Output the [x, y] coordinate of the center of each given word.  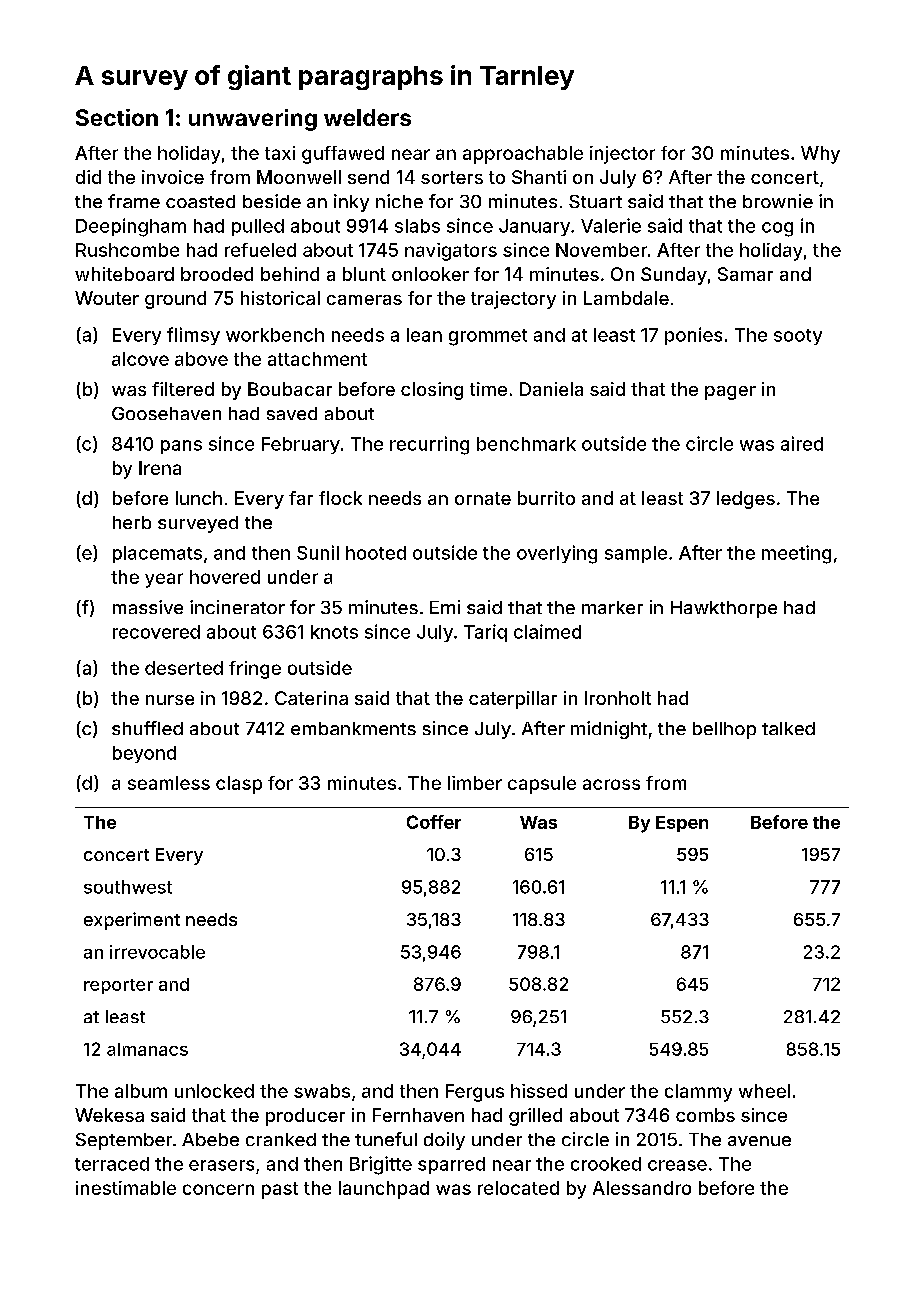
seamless [169, 783]
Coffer [434, 822]
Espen [682, 824]
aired [802, 443]
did [88, 177]
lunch [199, 498]
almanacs [147, 1049]
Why [820, 155]
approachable [523, 155]
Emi [445, 607]
